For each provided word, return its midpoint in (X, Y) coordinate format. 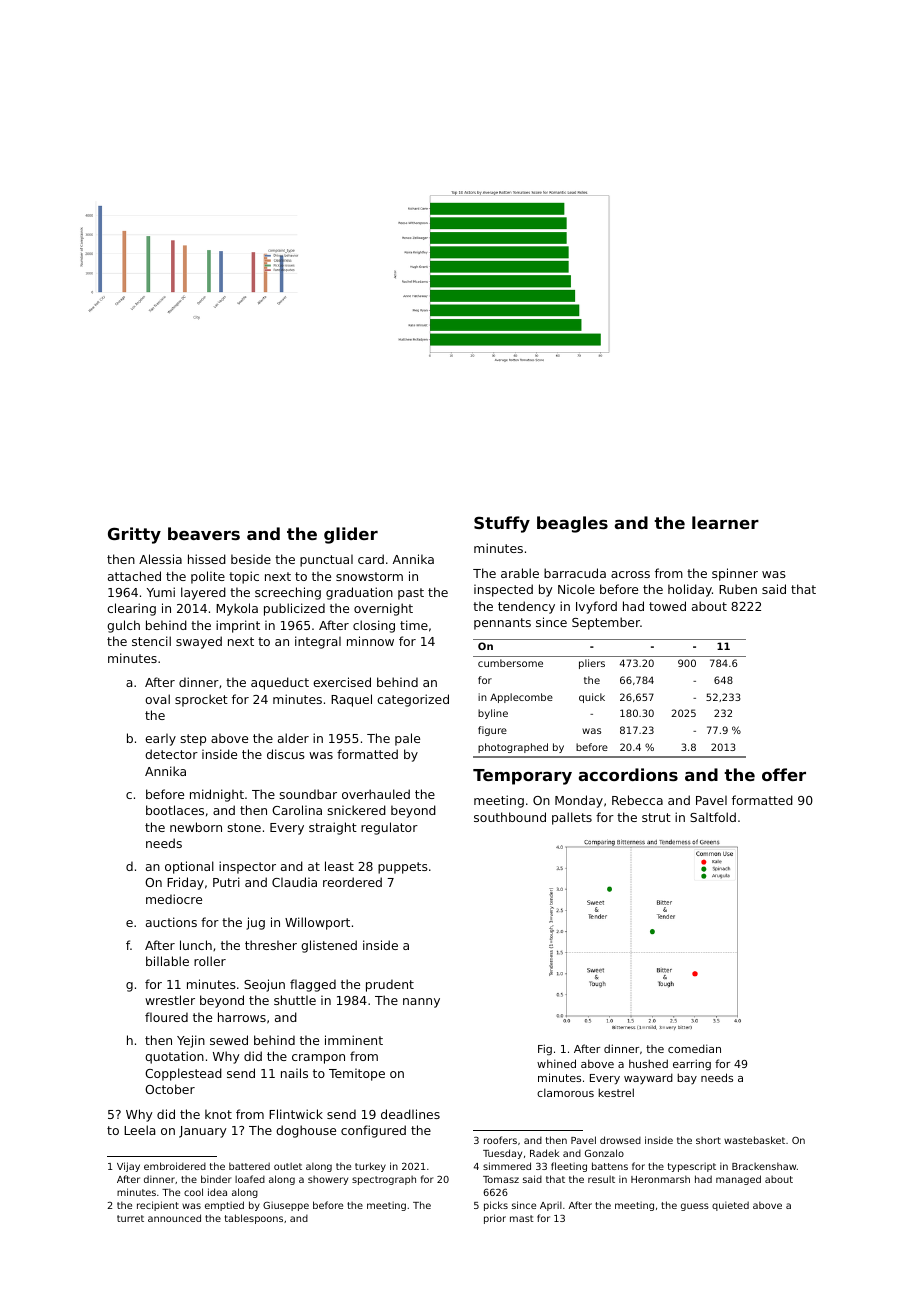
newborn (196, 827)
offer (784, 774)
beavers (204, 533)
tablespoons (254, 1219)
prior (495, 1219)
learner (725, 522)
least (339, 866)
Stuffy (502, 524)
